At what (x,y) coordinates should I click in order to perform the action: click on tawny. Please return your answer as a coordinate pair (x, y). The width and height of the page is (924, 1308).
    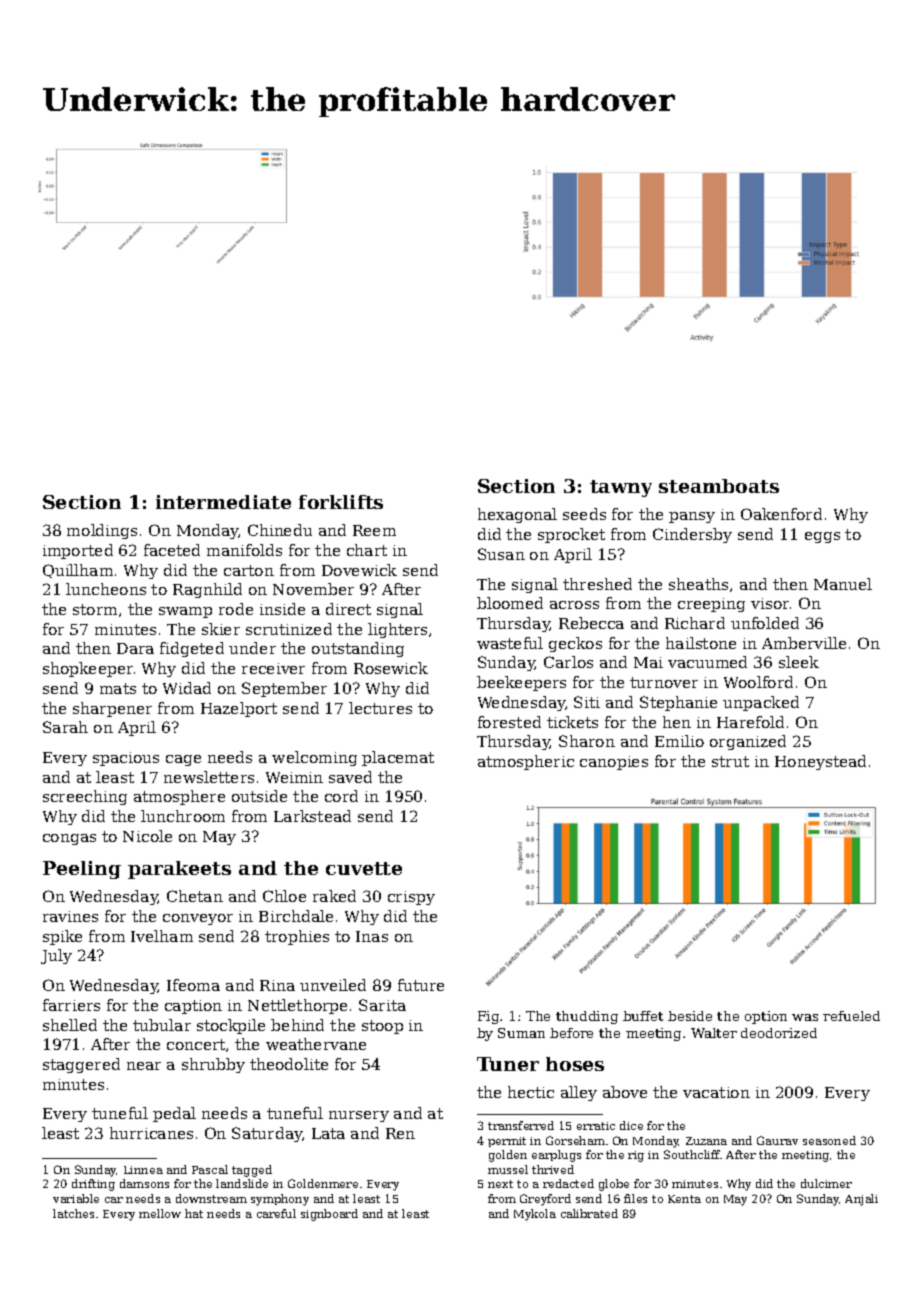
    Looking at the image, I should click on (621, 488).
